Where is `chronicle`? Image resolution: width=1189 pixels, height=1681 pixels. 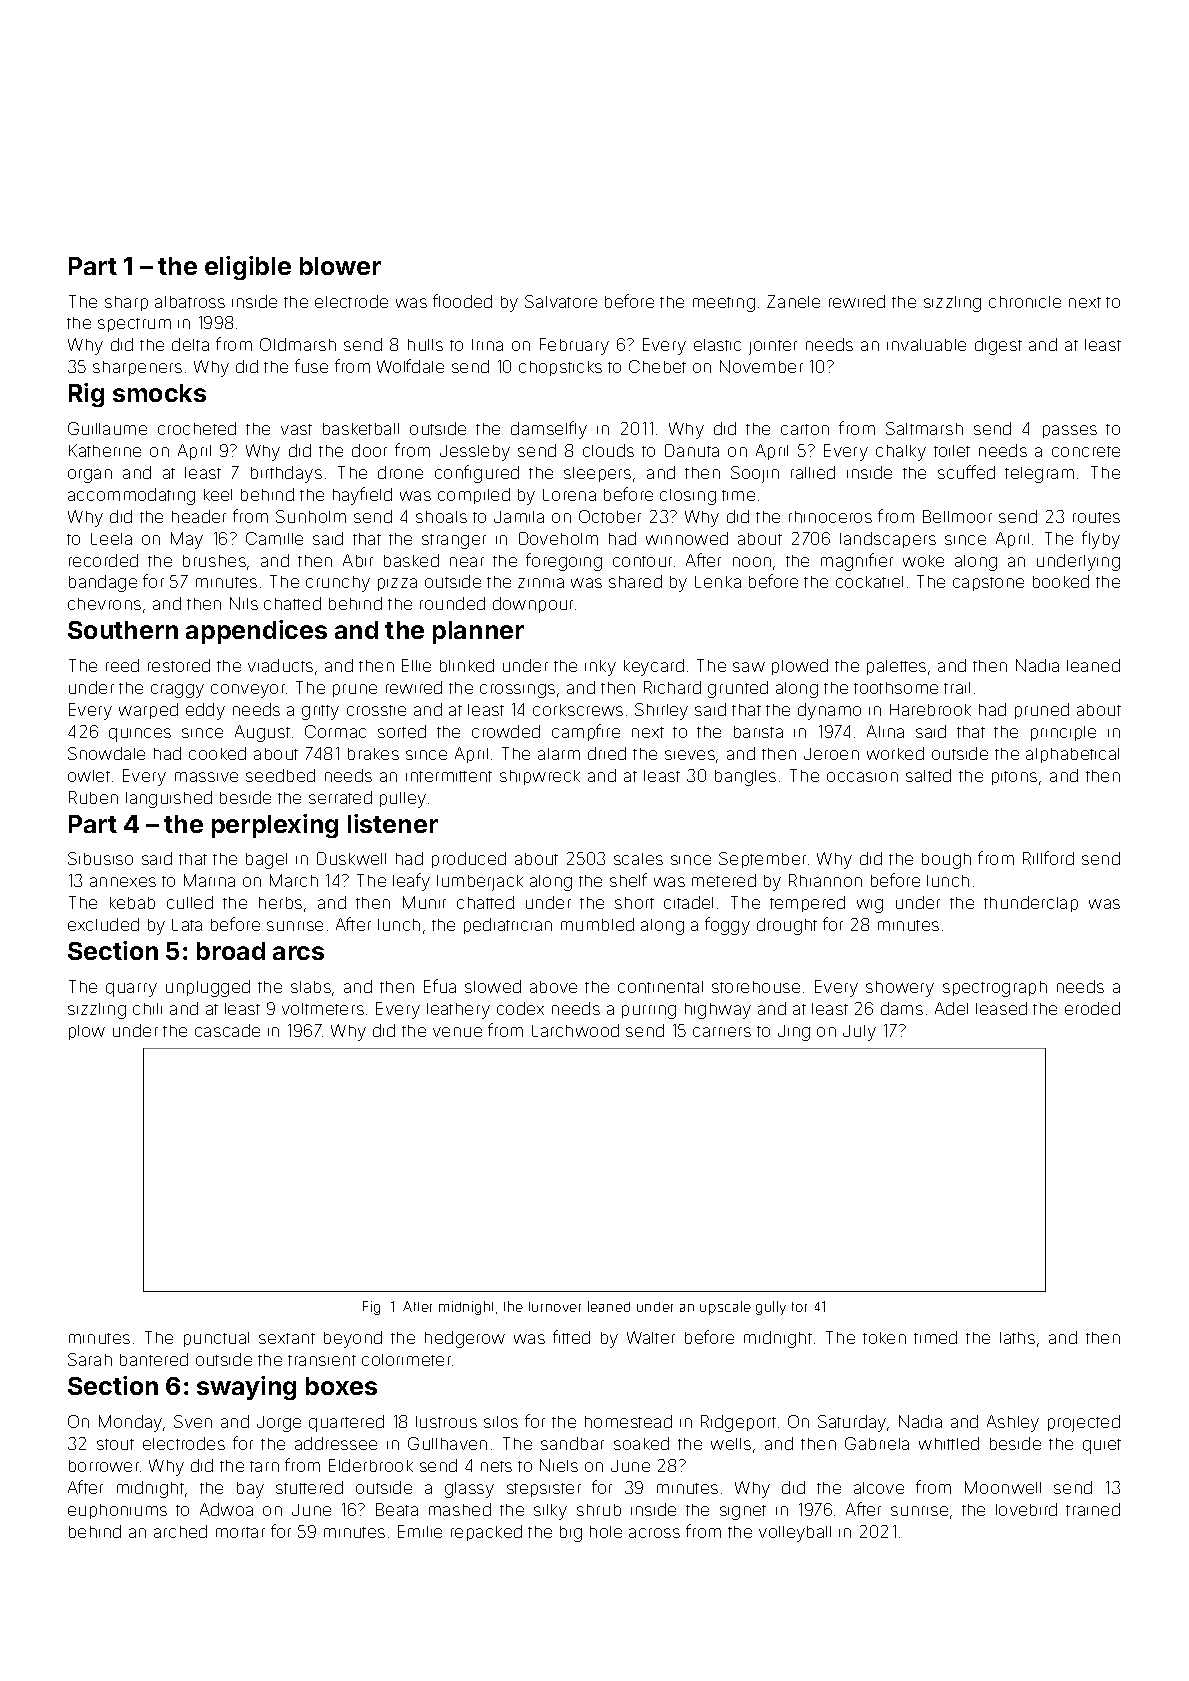
chronicle is located at coordinates (1025, 302).
